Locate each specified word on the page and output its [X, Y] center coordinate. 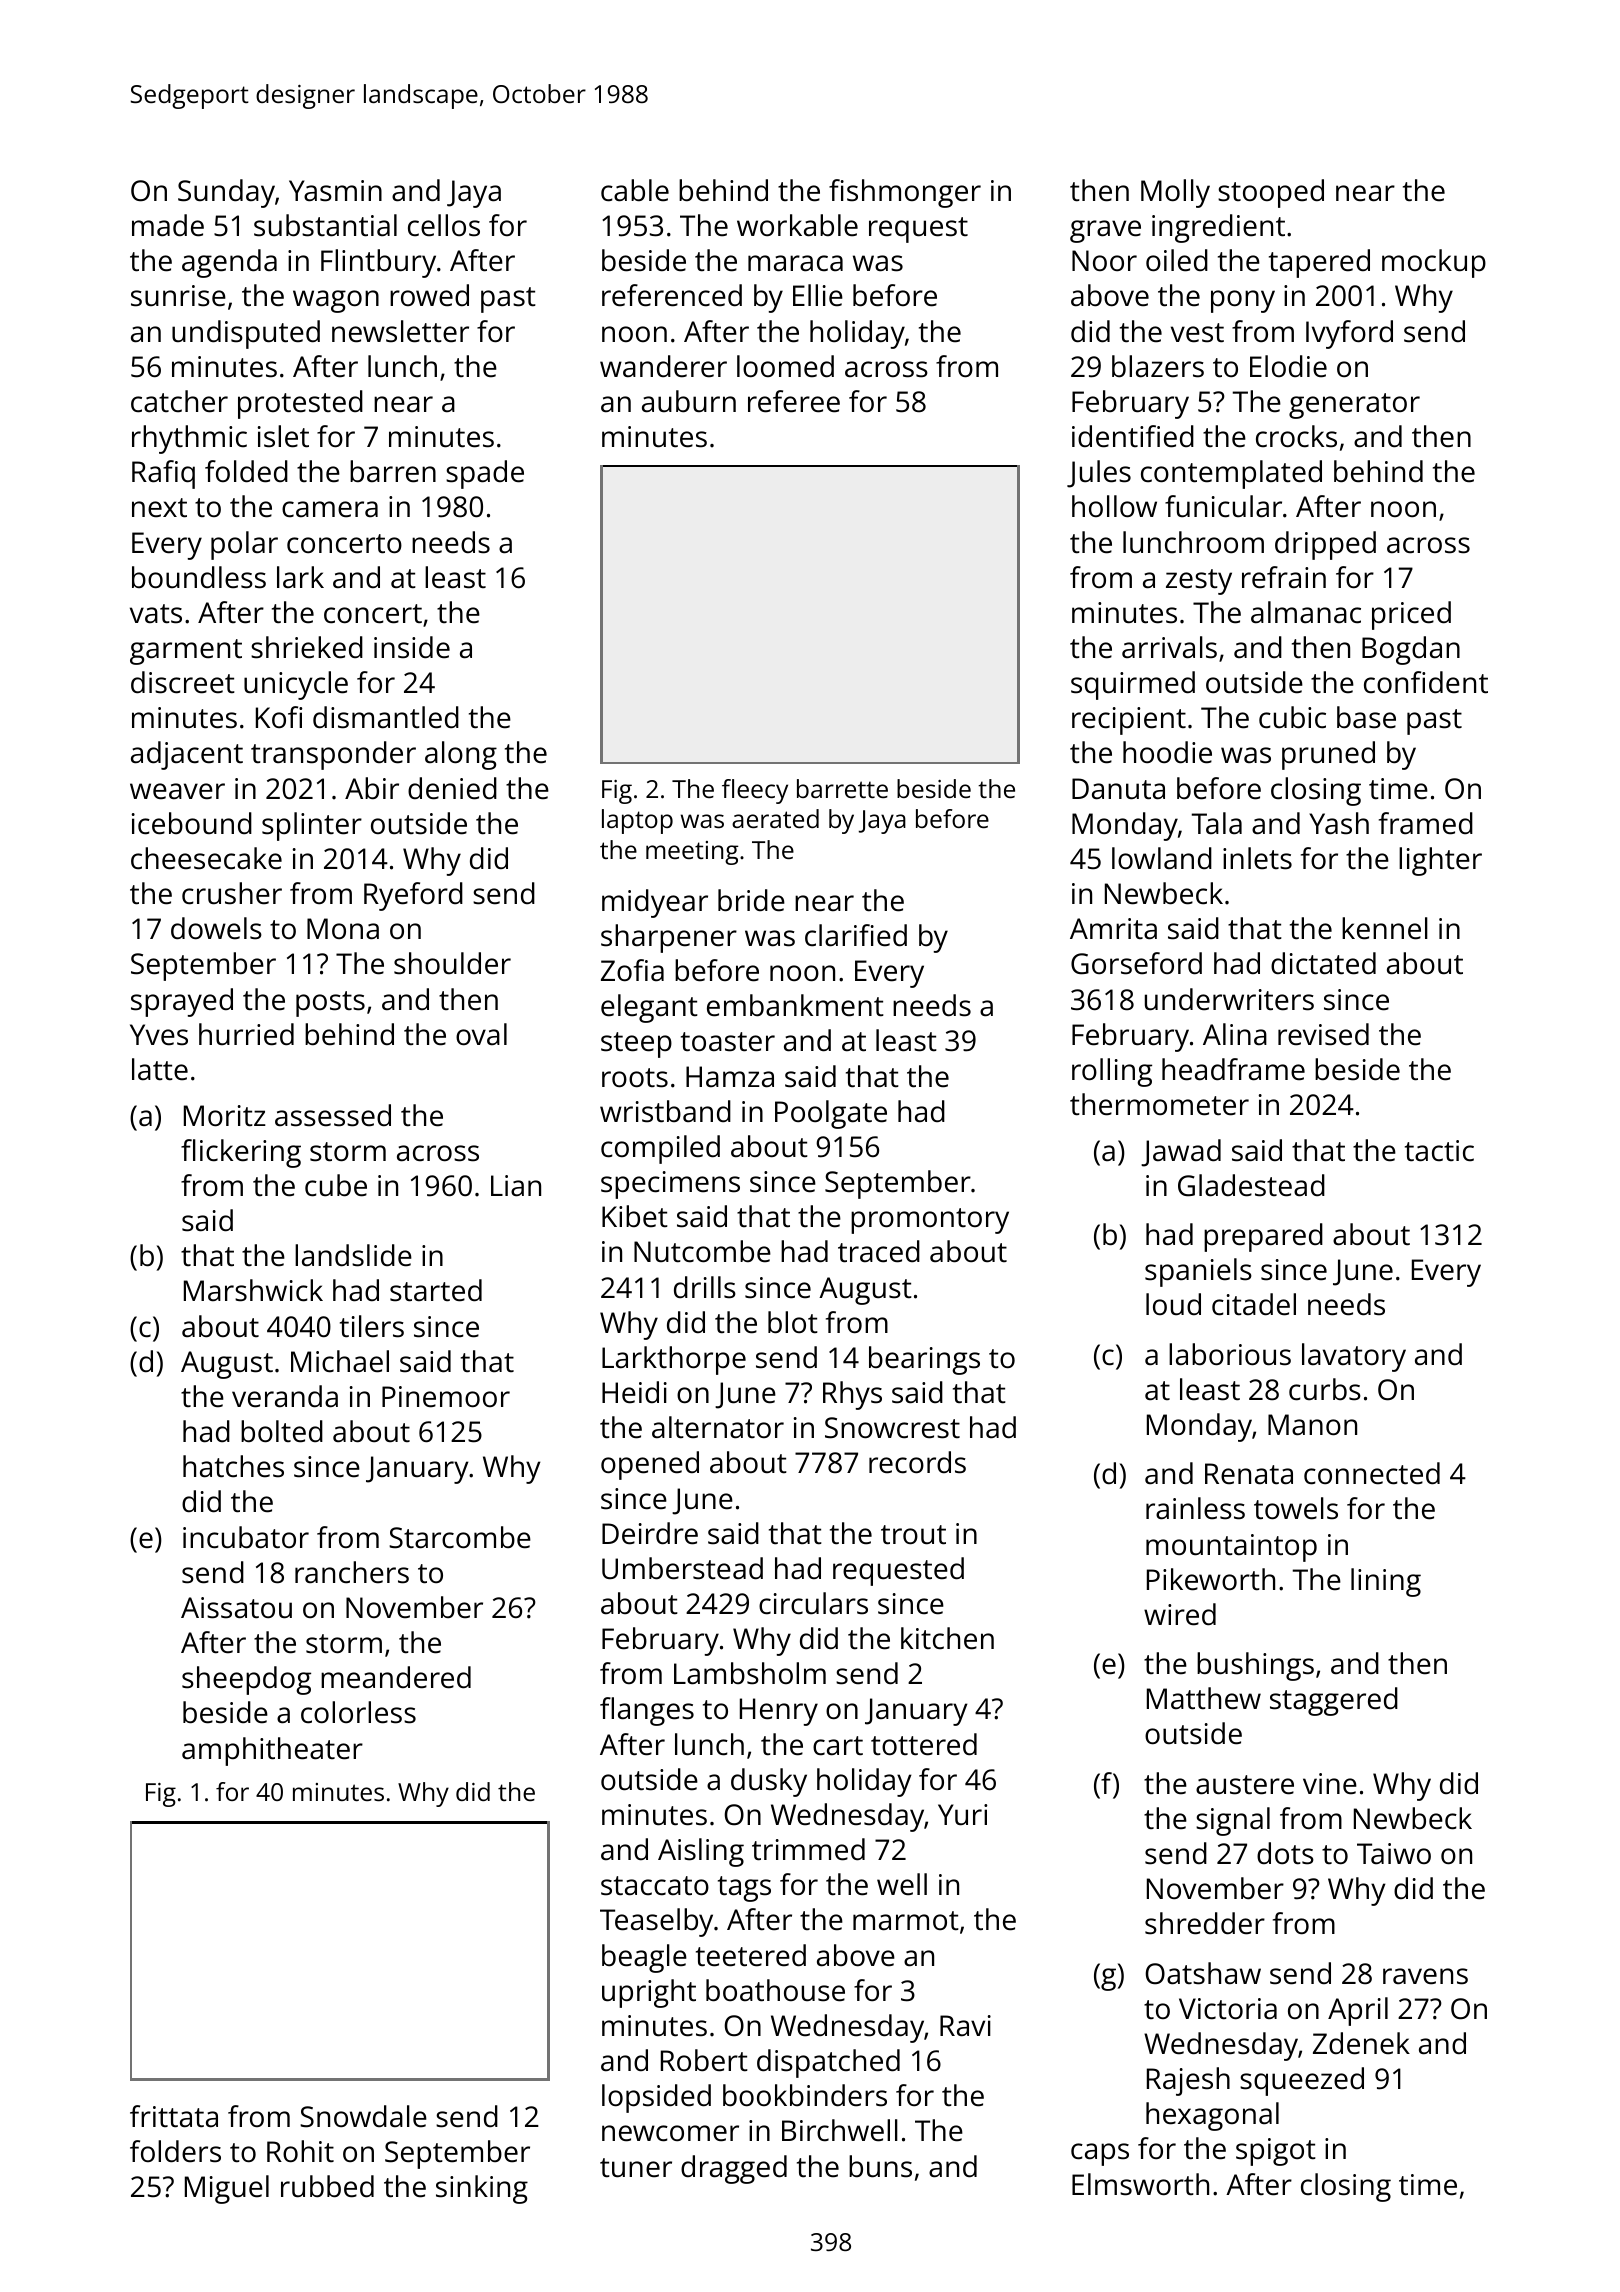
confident [1426, 682]
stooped [1271, 193]
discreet [183, 682]
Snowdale [363, 2116]
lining [1386, 1582]
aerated [775, 818]
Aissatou [236, 1608]
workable [797, 225]
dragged [734, 2169]
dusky [769, 1782]
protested [300, 404]
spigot [1276, 2152]
